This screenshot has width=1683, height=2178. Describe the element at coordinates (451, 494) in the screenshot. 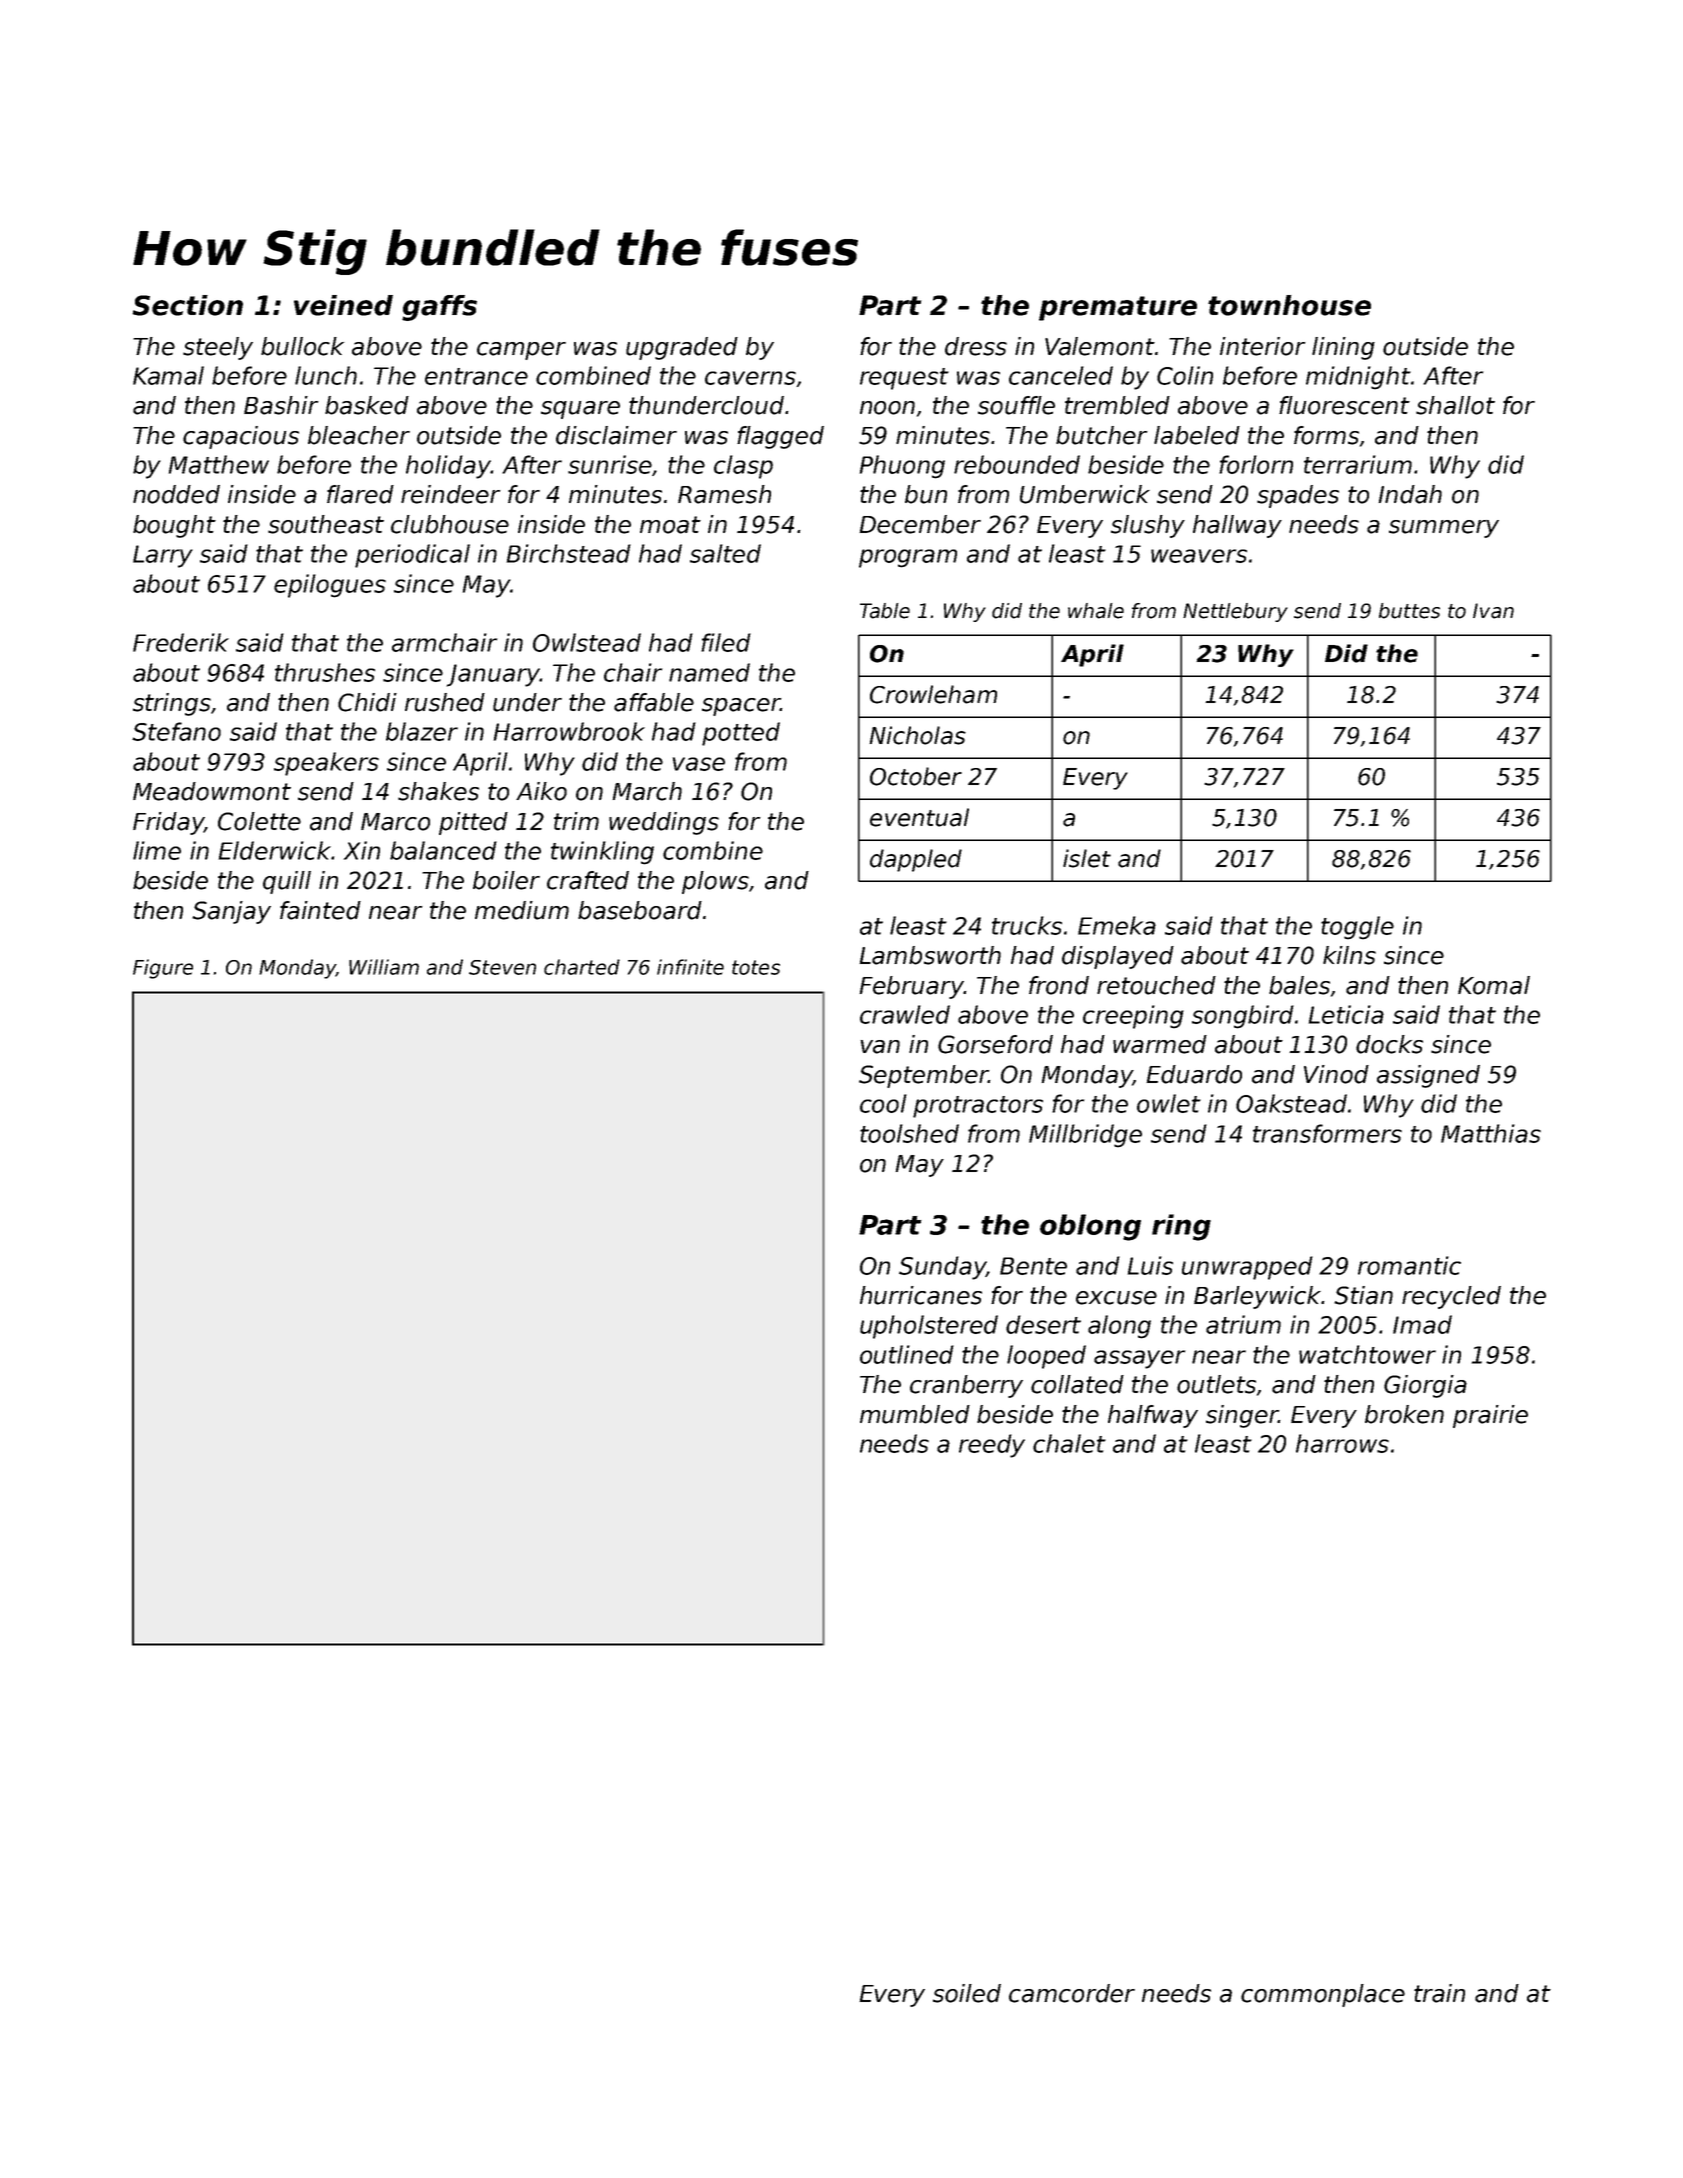

I see `reindeer` at that location.
